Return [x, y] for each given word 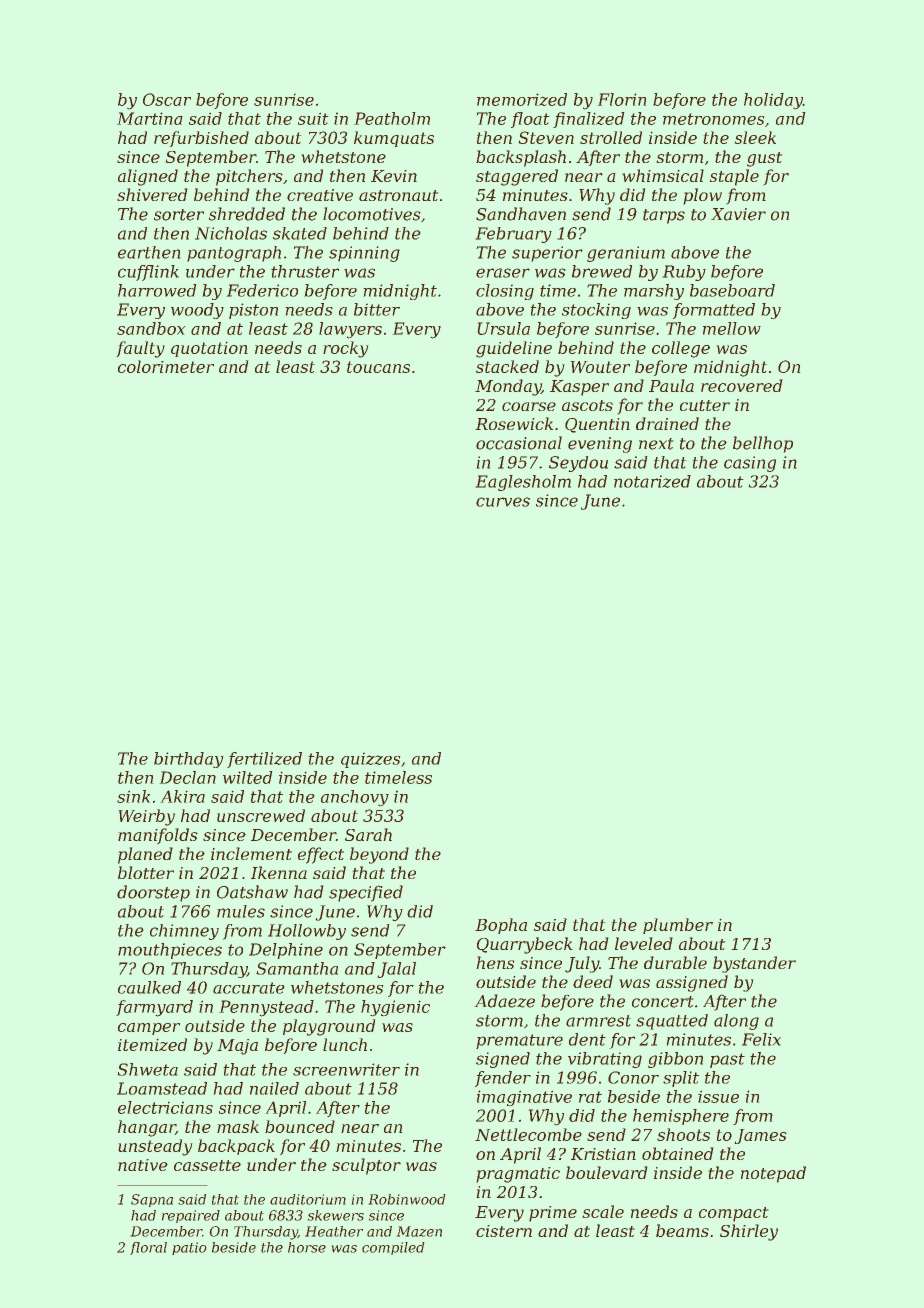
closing [505, 292]
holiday [773, 101]
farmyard [154, 1008]
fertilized [264, 760]
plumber [678, 926]
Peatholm [392, 118]
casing [750, 464]
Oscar [167, 99]
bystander [754, 964]
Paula [671, 385]
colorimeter [166, 366]
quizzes [370, 760]
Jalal [397, 970]
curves [503, 502]
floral [148, 1248]
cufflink [148, 273]
